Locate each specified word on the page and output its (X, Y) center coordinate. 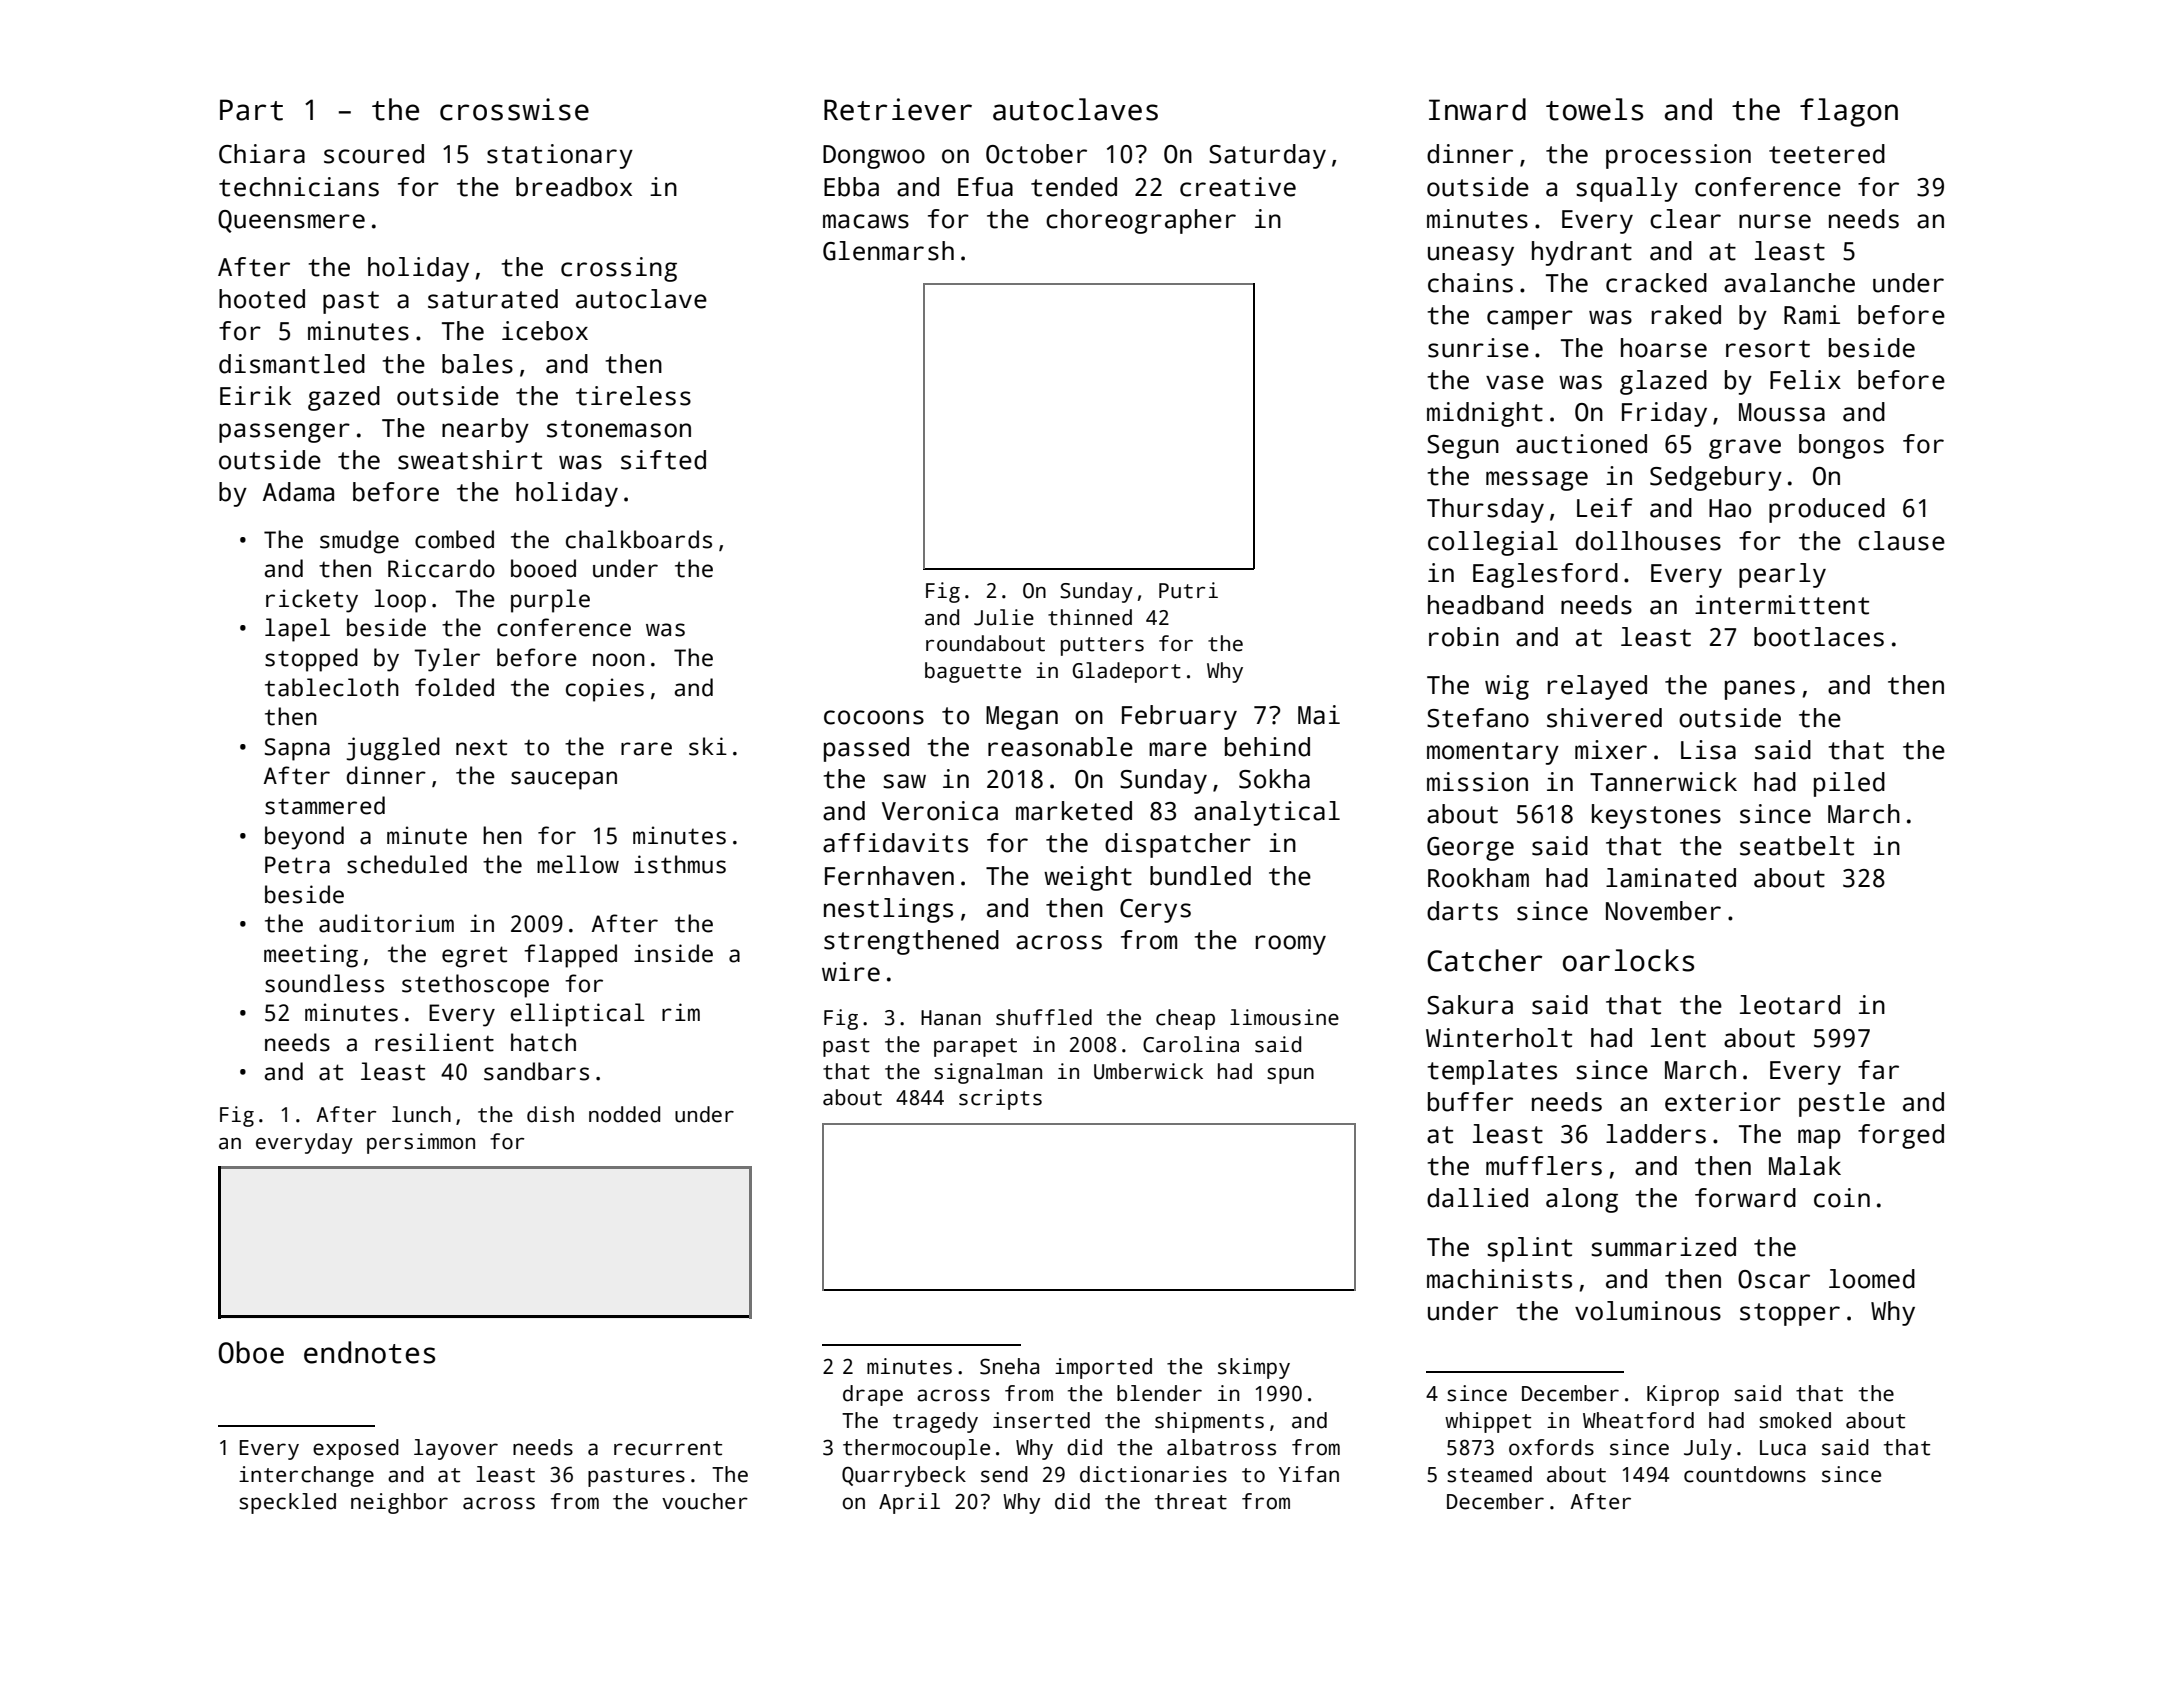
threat (1191, 1501)
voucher (705, 1501)
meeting (311, 956)
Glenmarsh (888, 251)
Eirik (255, 395)
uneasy (1471, 256)
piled (1849, 784)
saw (904, 781)
